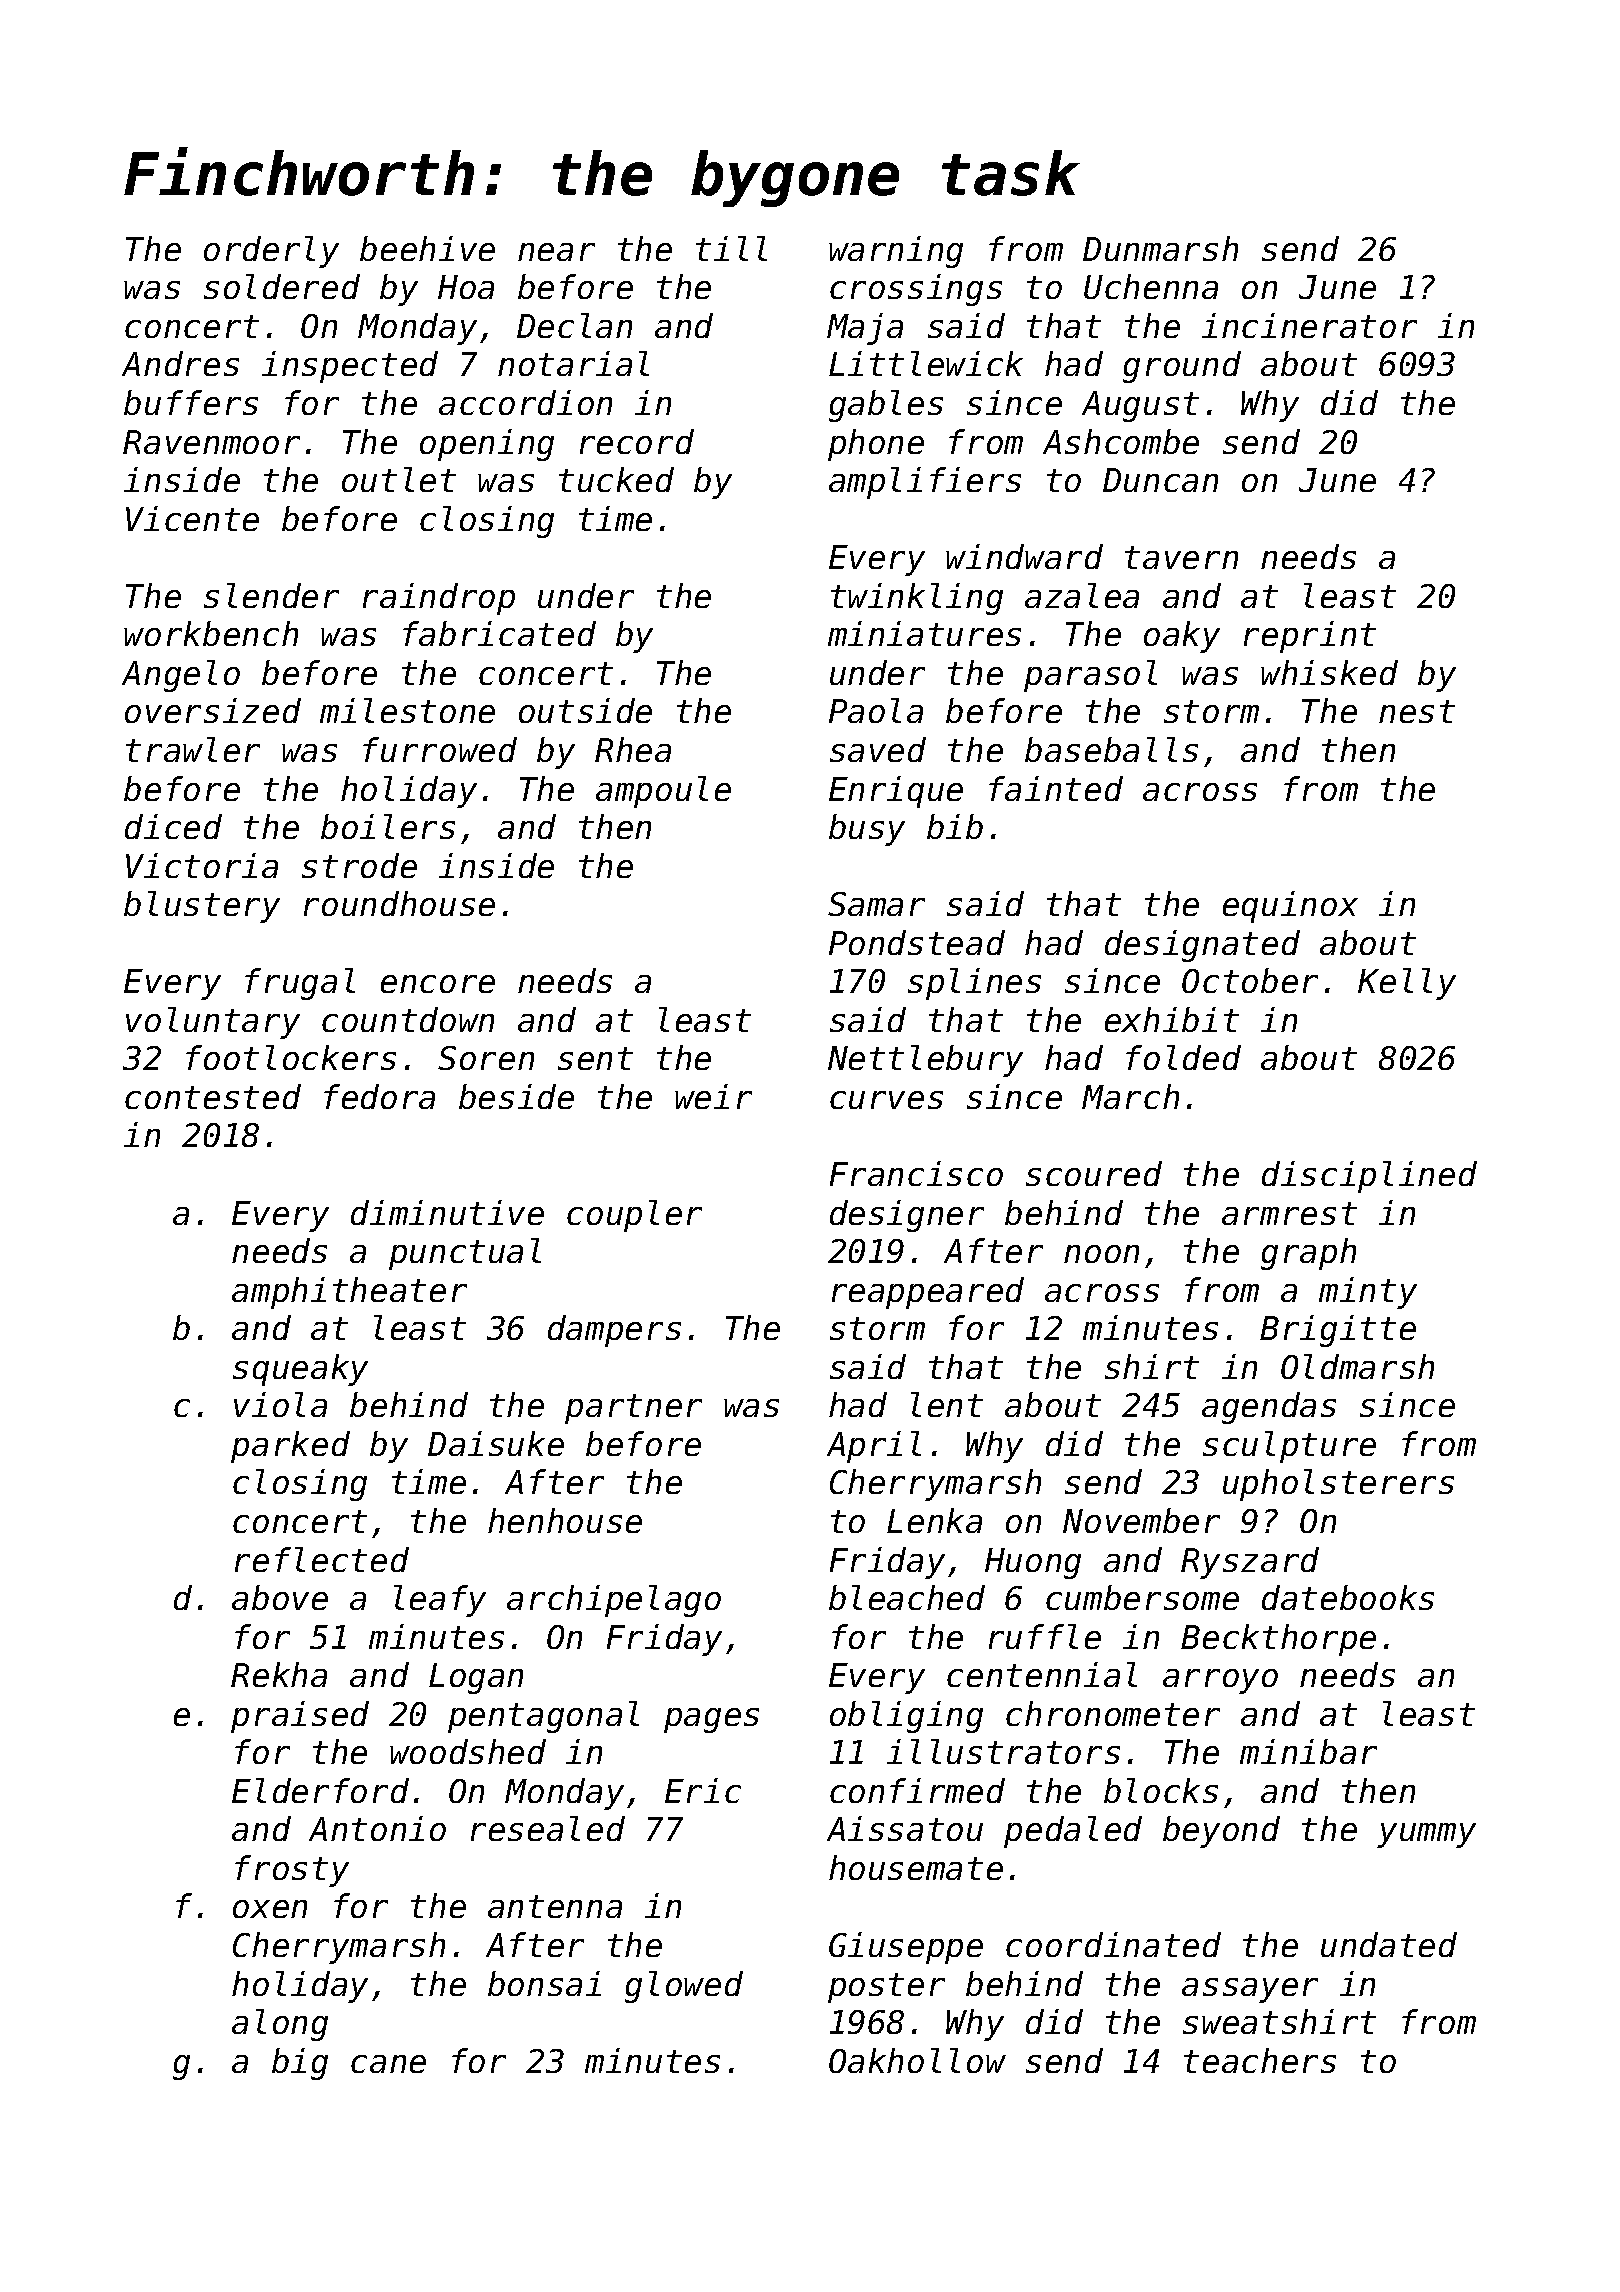 This image has height=2292, width=1620. Describe the element at coordinates (876, 904) in the image. I see `Samar` at that location.
